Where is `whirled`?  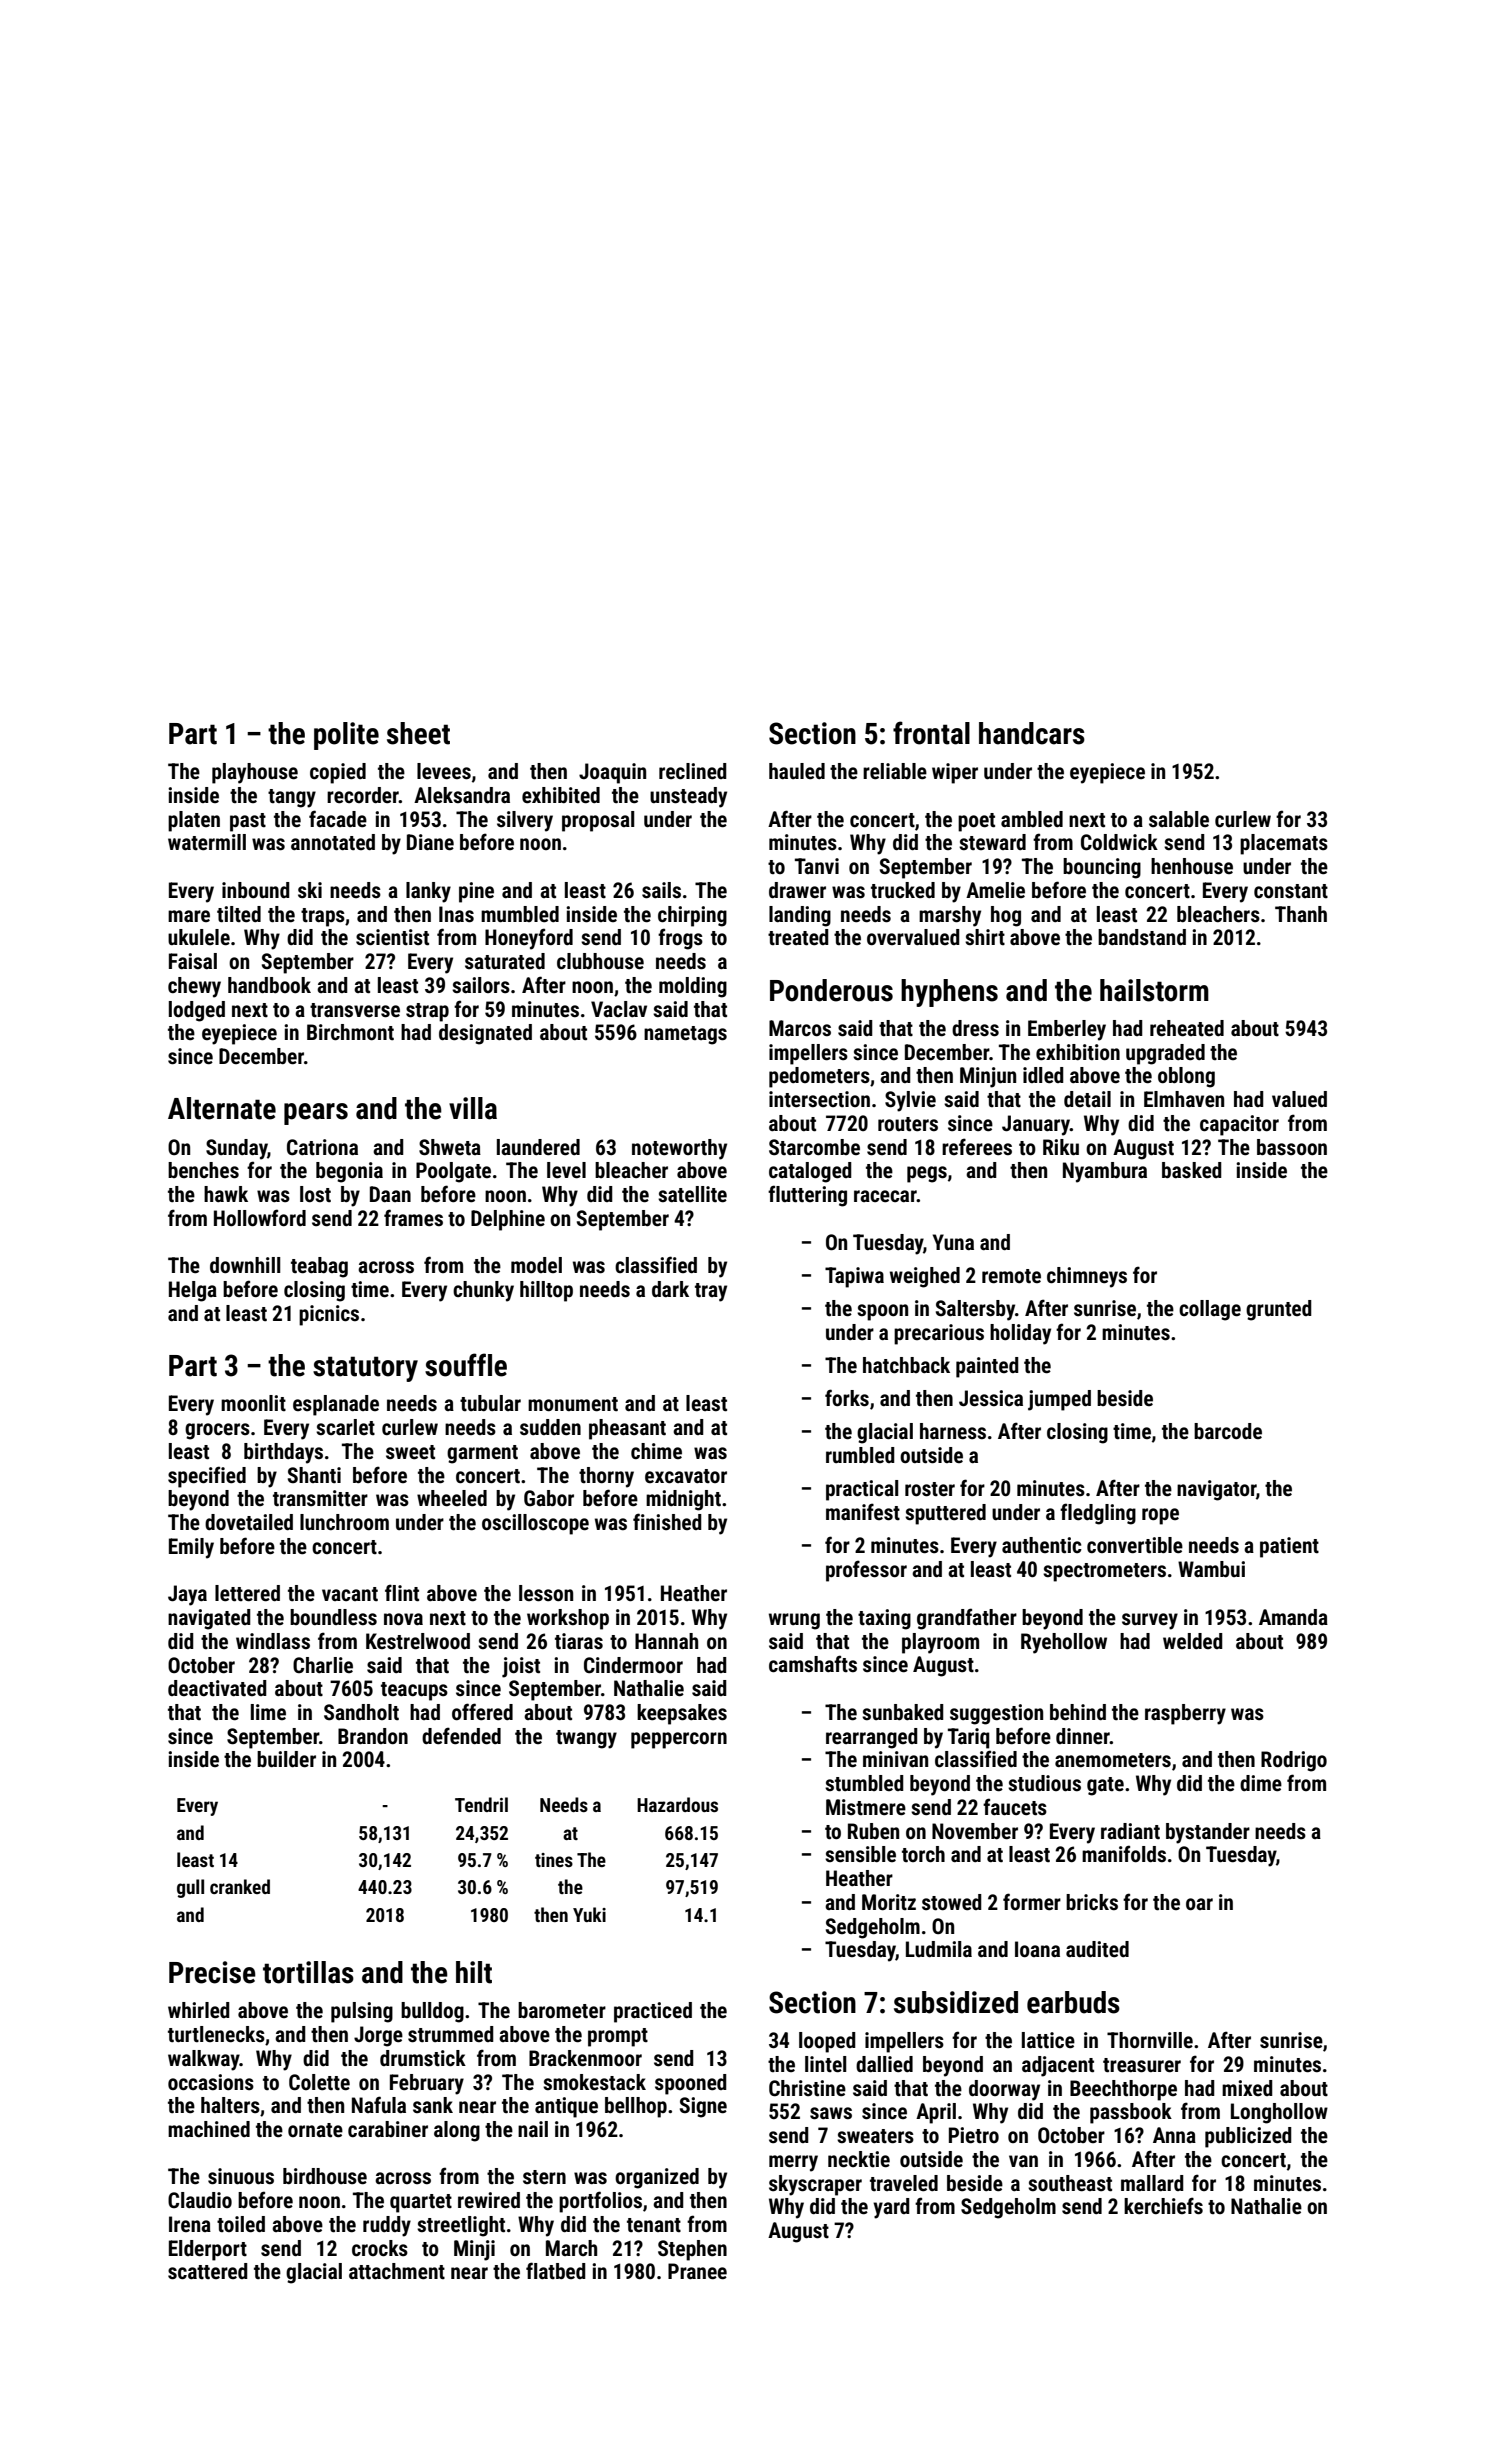 whirled is located at coordinates (199, 2010).
